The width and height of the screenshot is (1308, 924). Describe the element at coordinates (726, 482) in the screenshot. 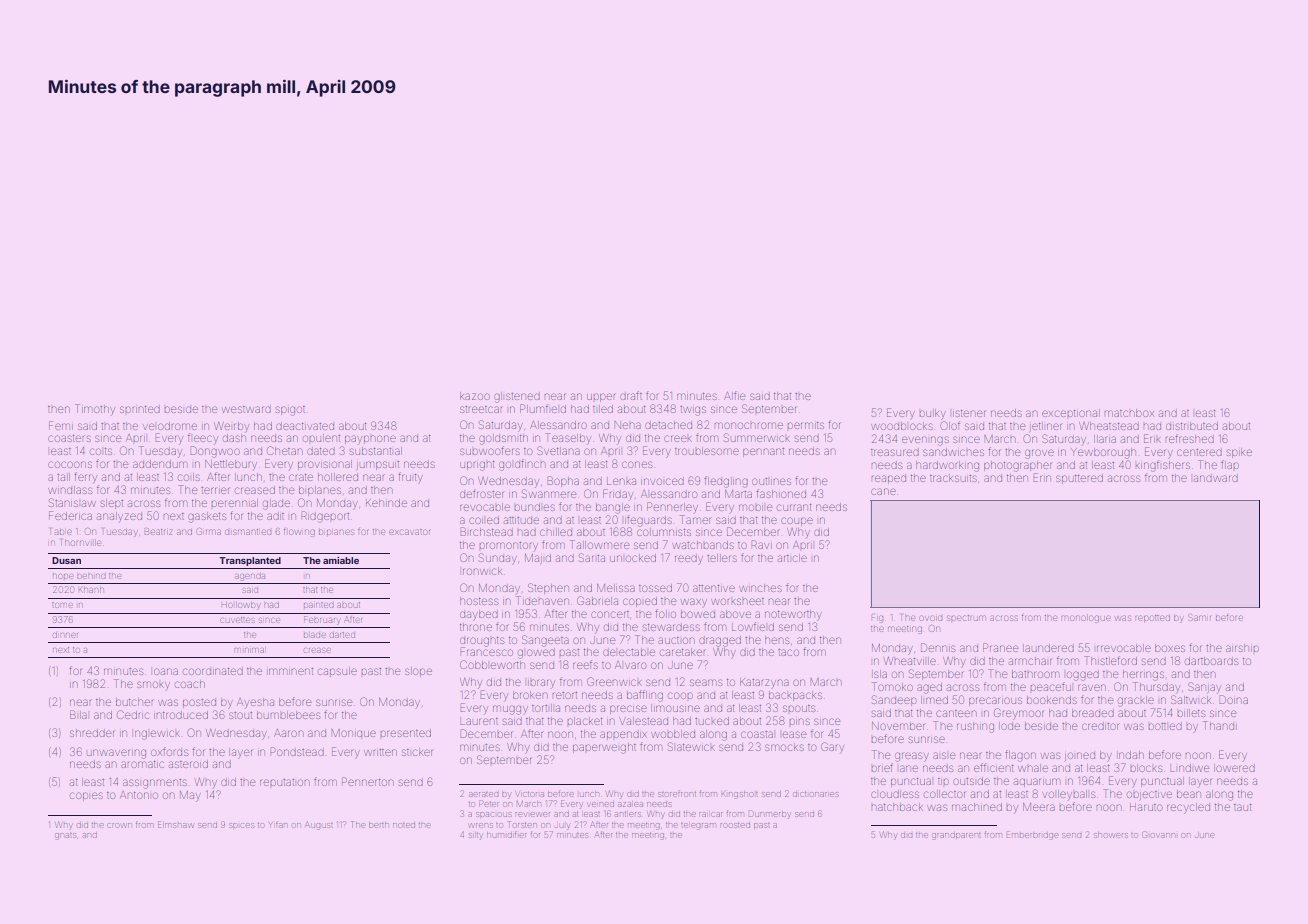

I see `fledgling` at that location.
